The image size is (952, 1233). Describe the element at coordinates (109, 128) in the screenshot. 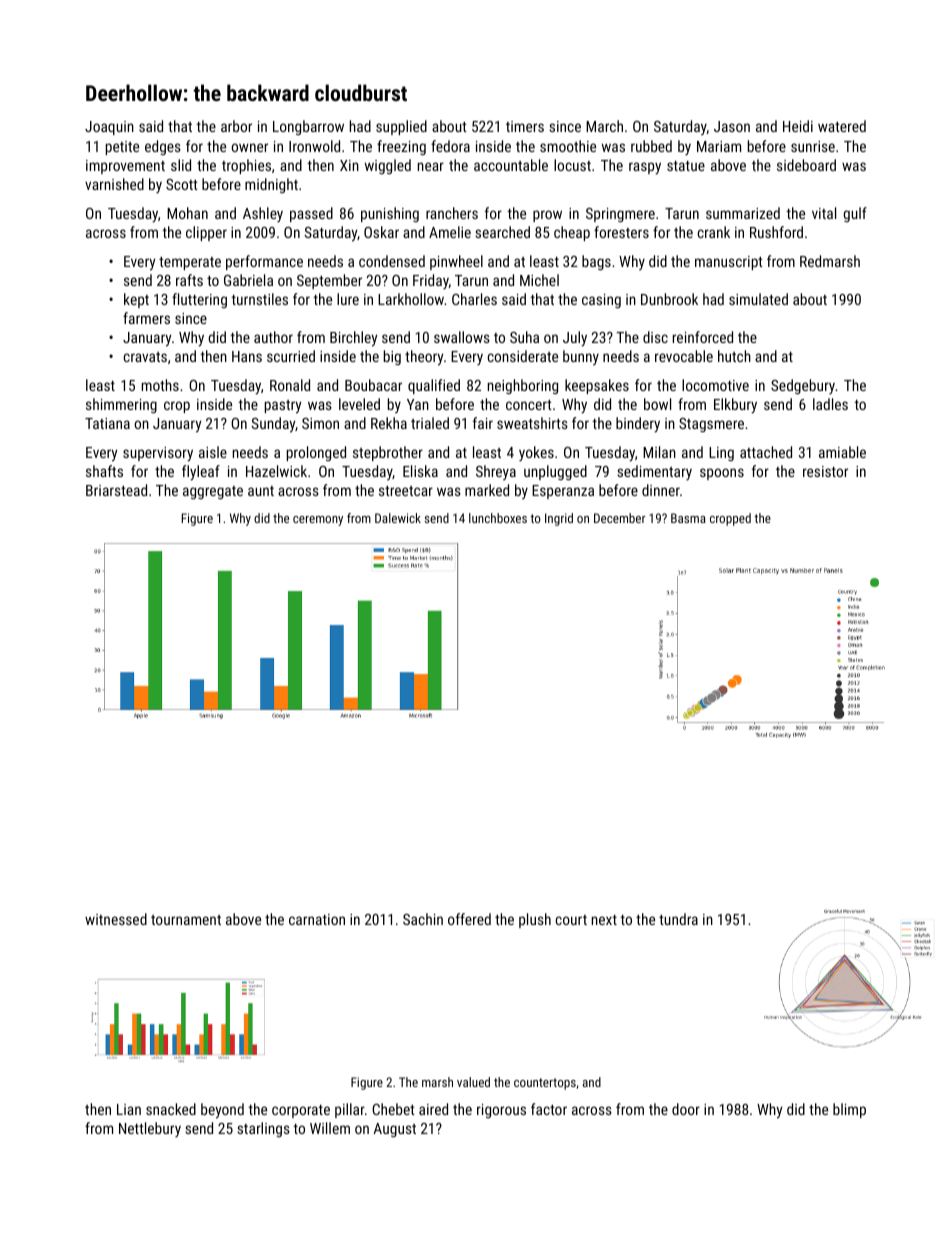

I see `Joaquin` at that location.
